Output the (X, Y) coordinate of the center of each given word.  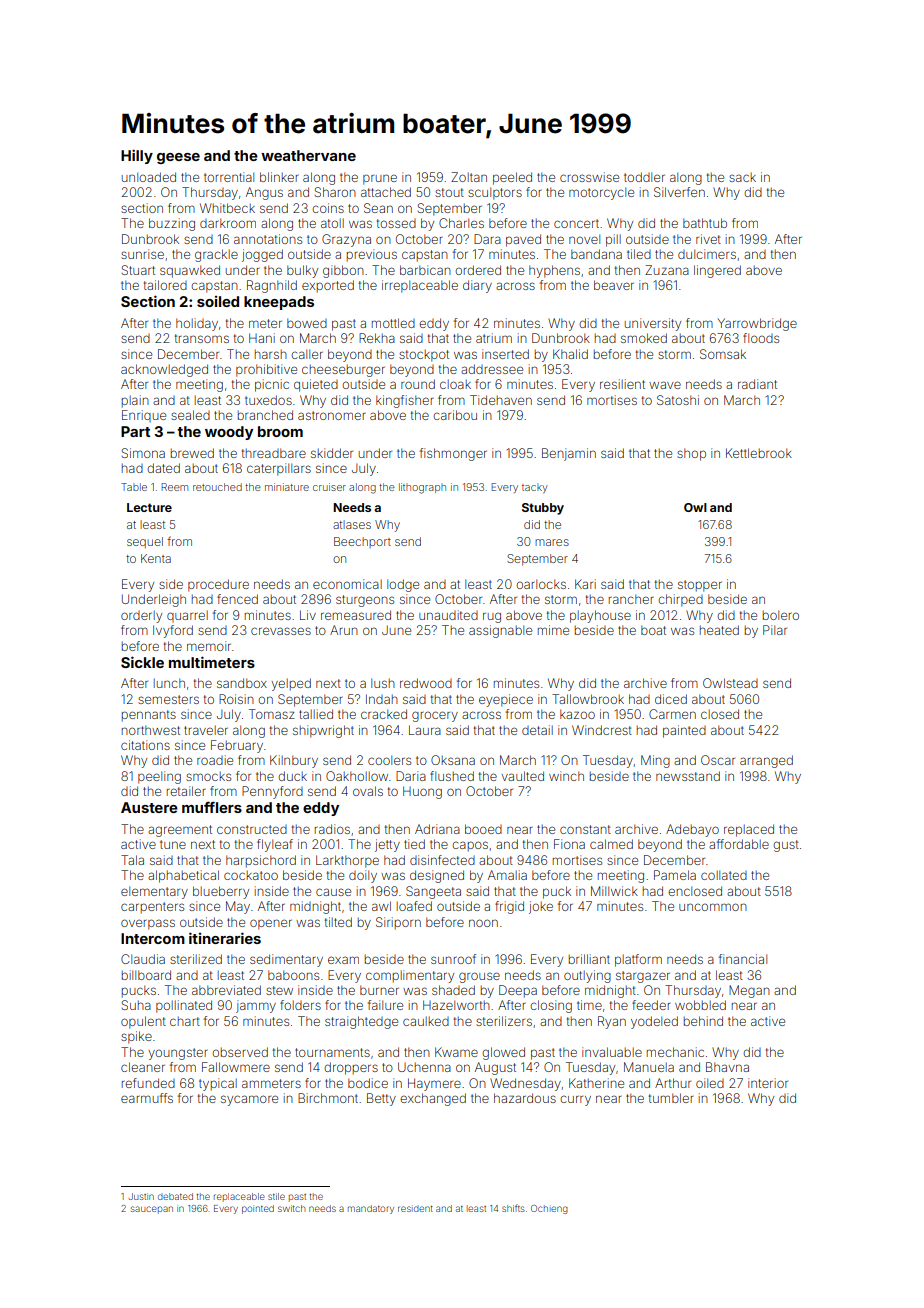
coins (328, 208)
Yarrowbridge (757, 324)
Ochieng (549, 1209)
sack (742, 177)
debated (175, 1196)
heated (719, 630)
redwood (426, 683)
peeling (159, 777)
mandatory (371, 1209)
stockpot (424, 355)
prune (380, 179)
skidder (332, 453)
